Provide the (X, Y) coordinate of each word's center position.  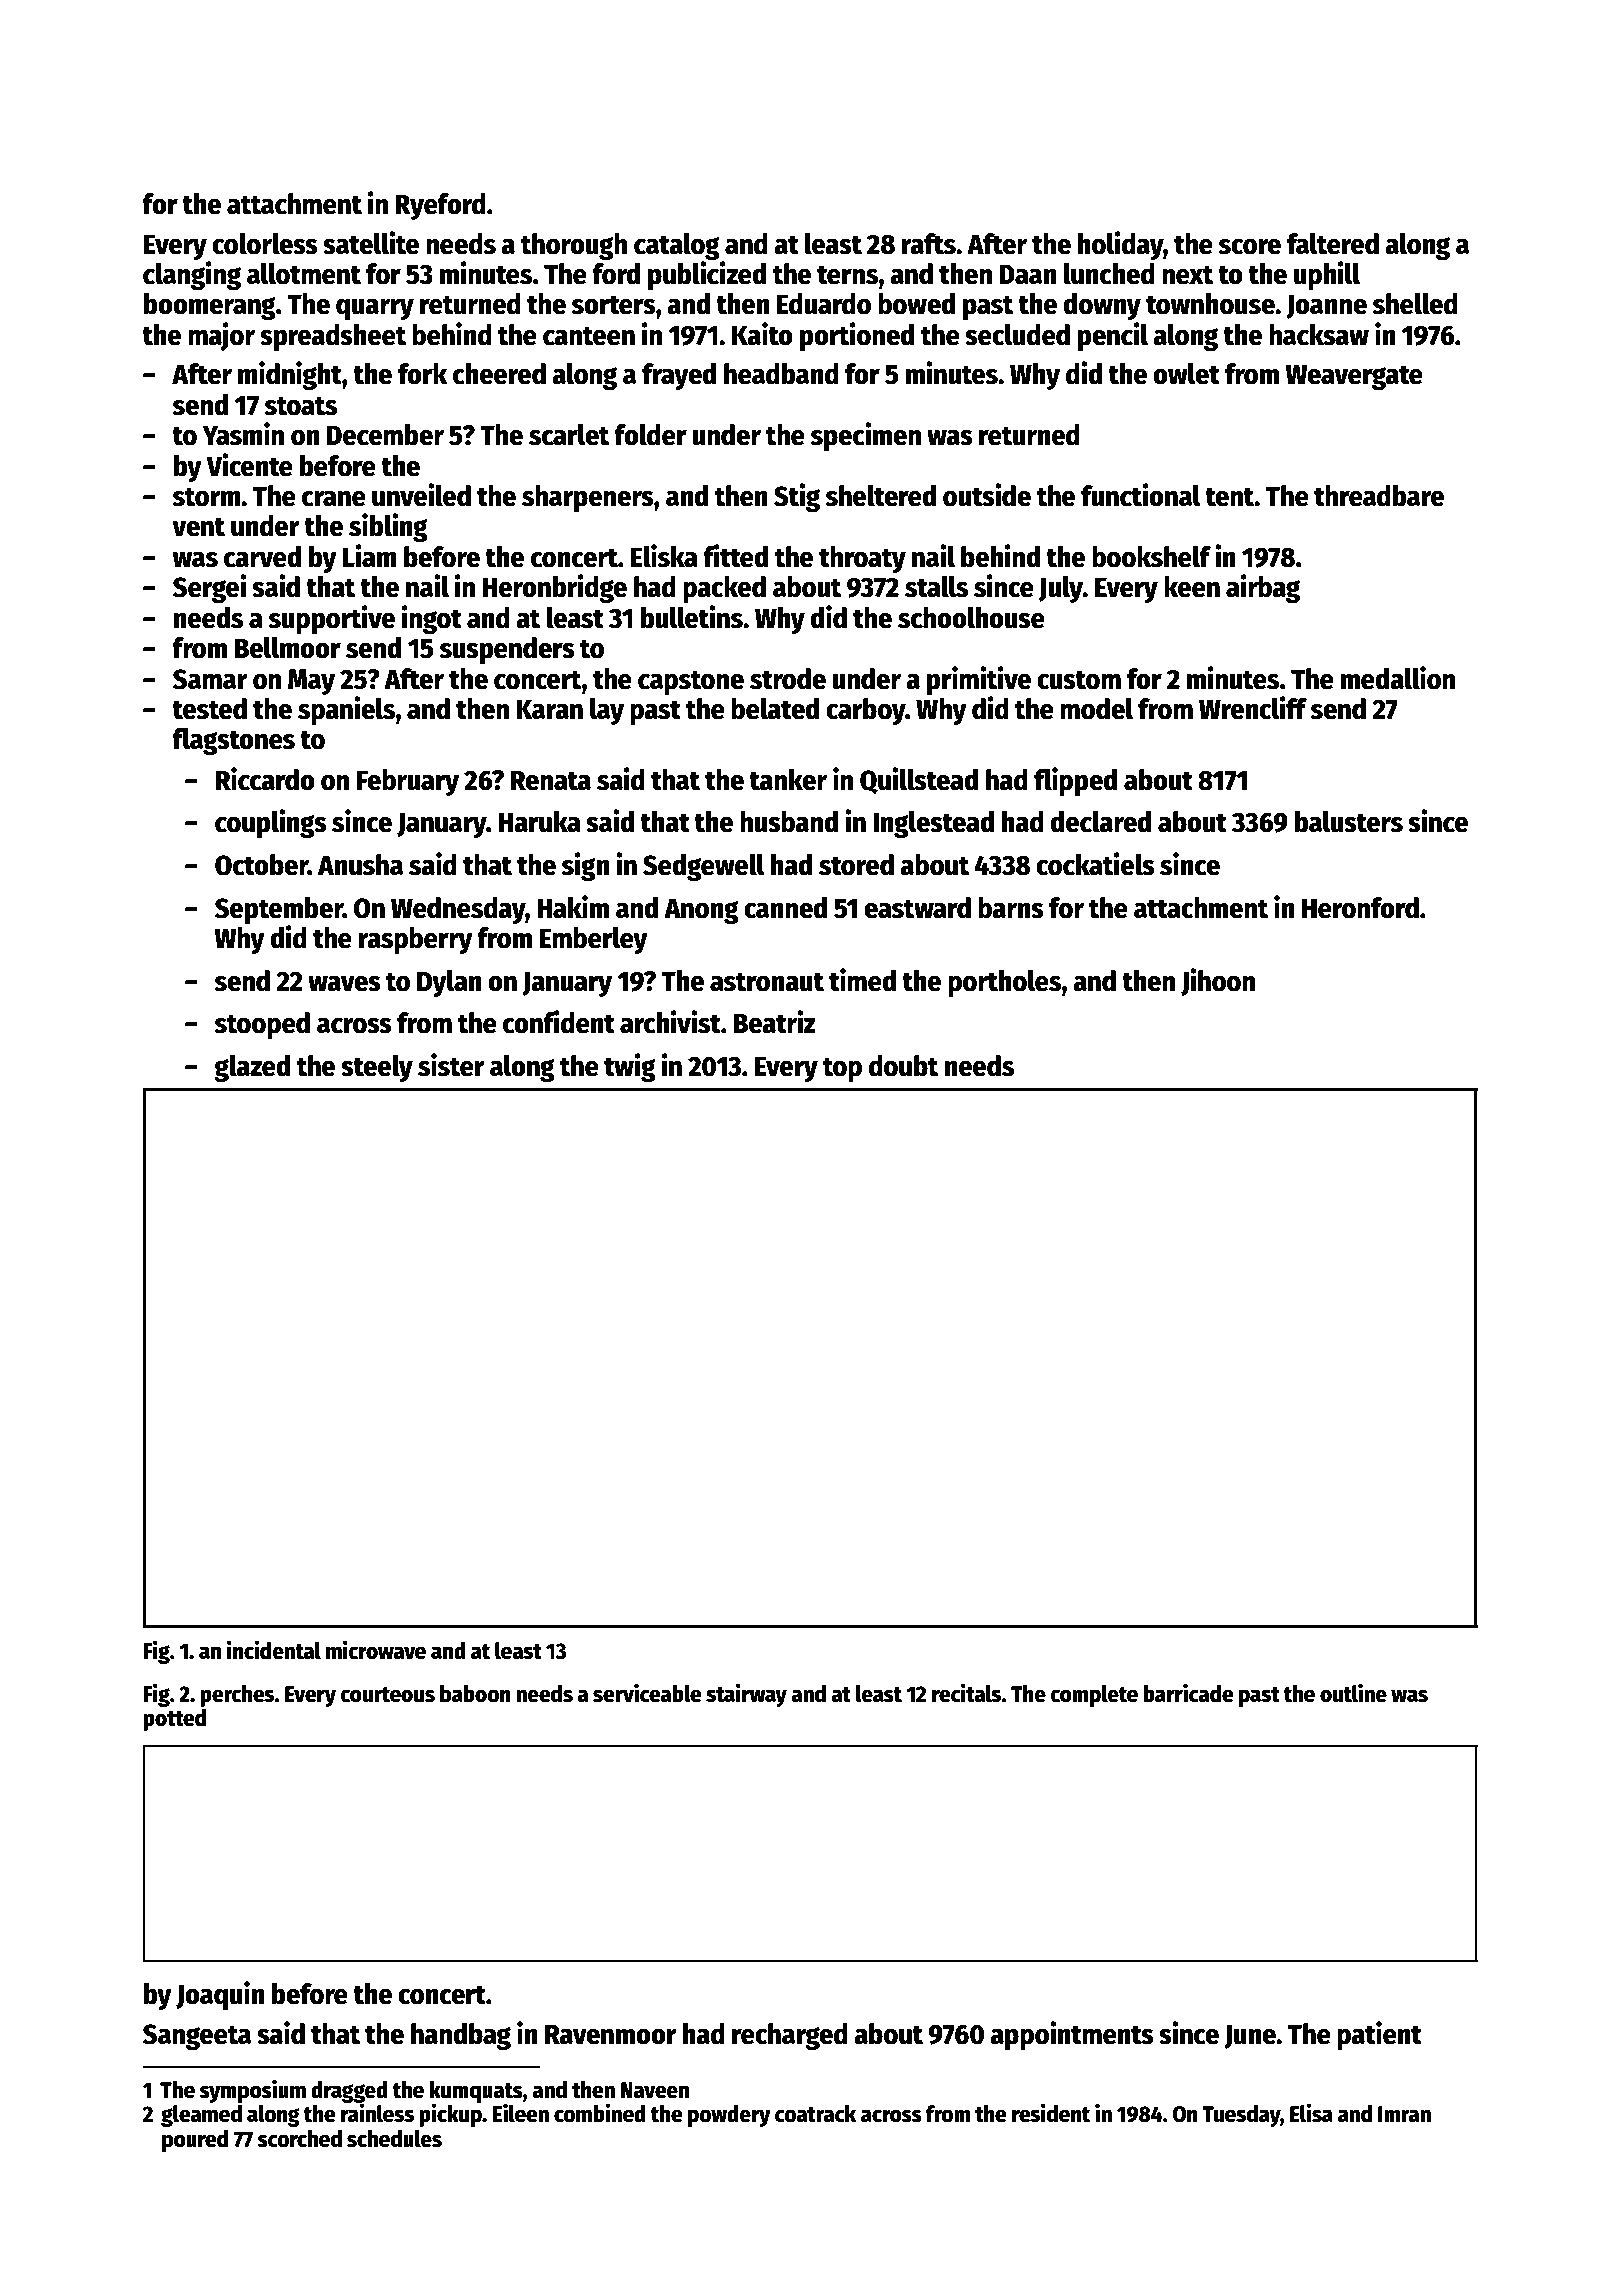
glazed (252, 1068)
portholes (1004, 983)
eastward (917, 908)
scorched (299, 2139)
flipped (1075, 781)
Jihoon (1218, 982)
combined (600, 2113)
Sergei (209, 588)
